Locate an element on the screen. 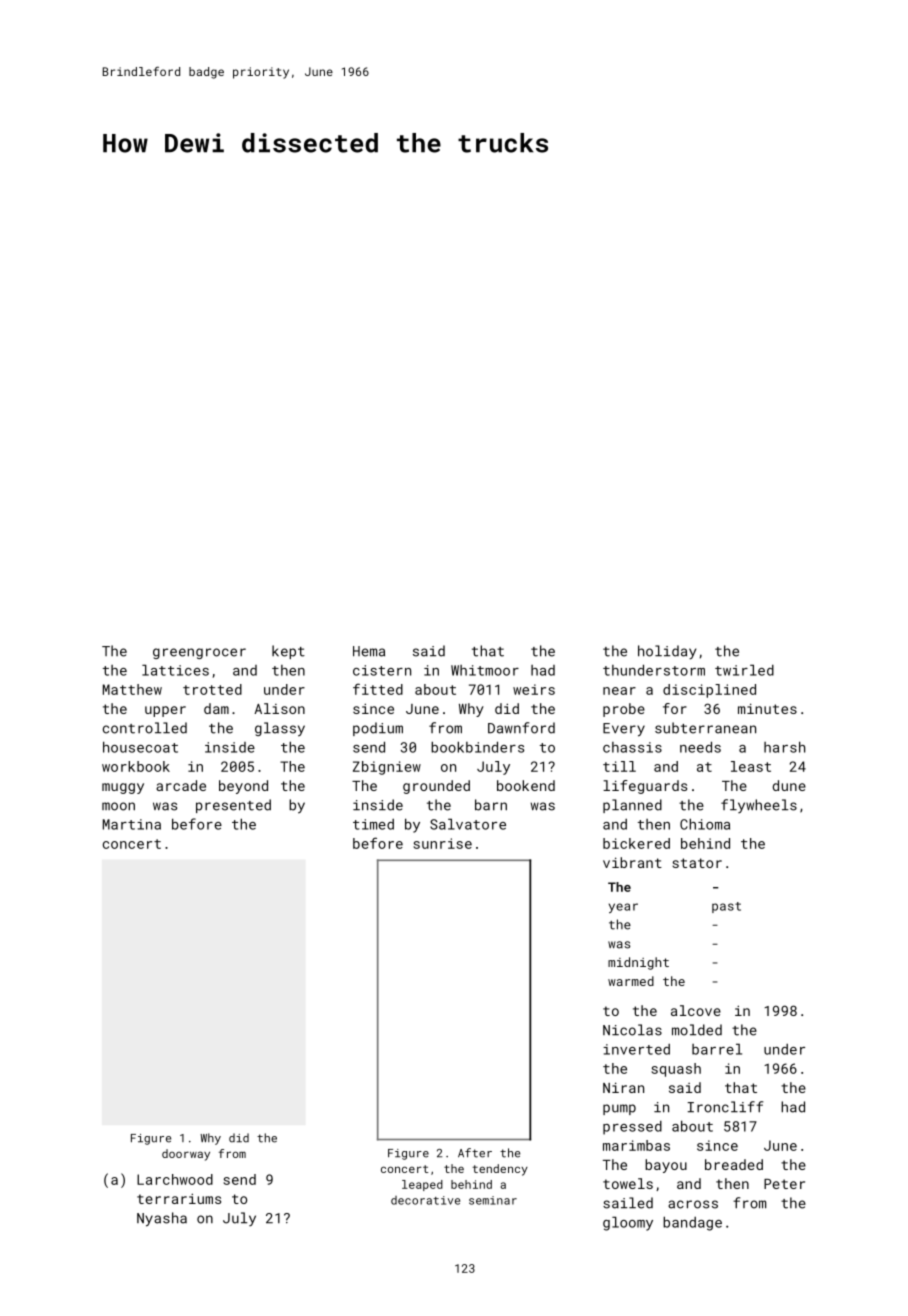 The width and height of the screenshot is (908, 1316). probe is located at coordinates (624, 710).
